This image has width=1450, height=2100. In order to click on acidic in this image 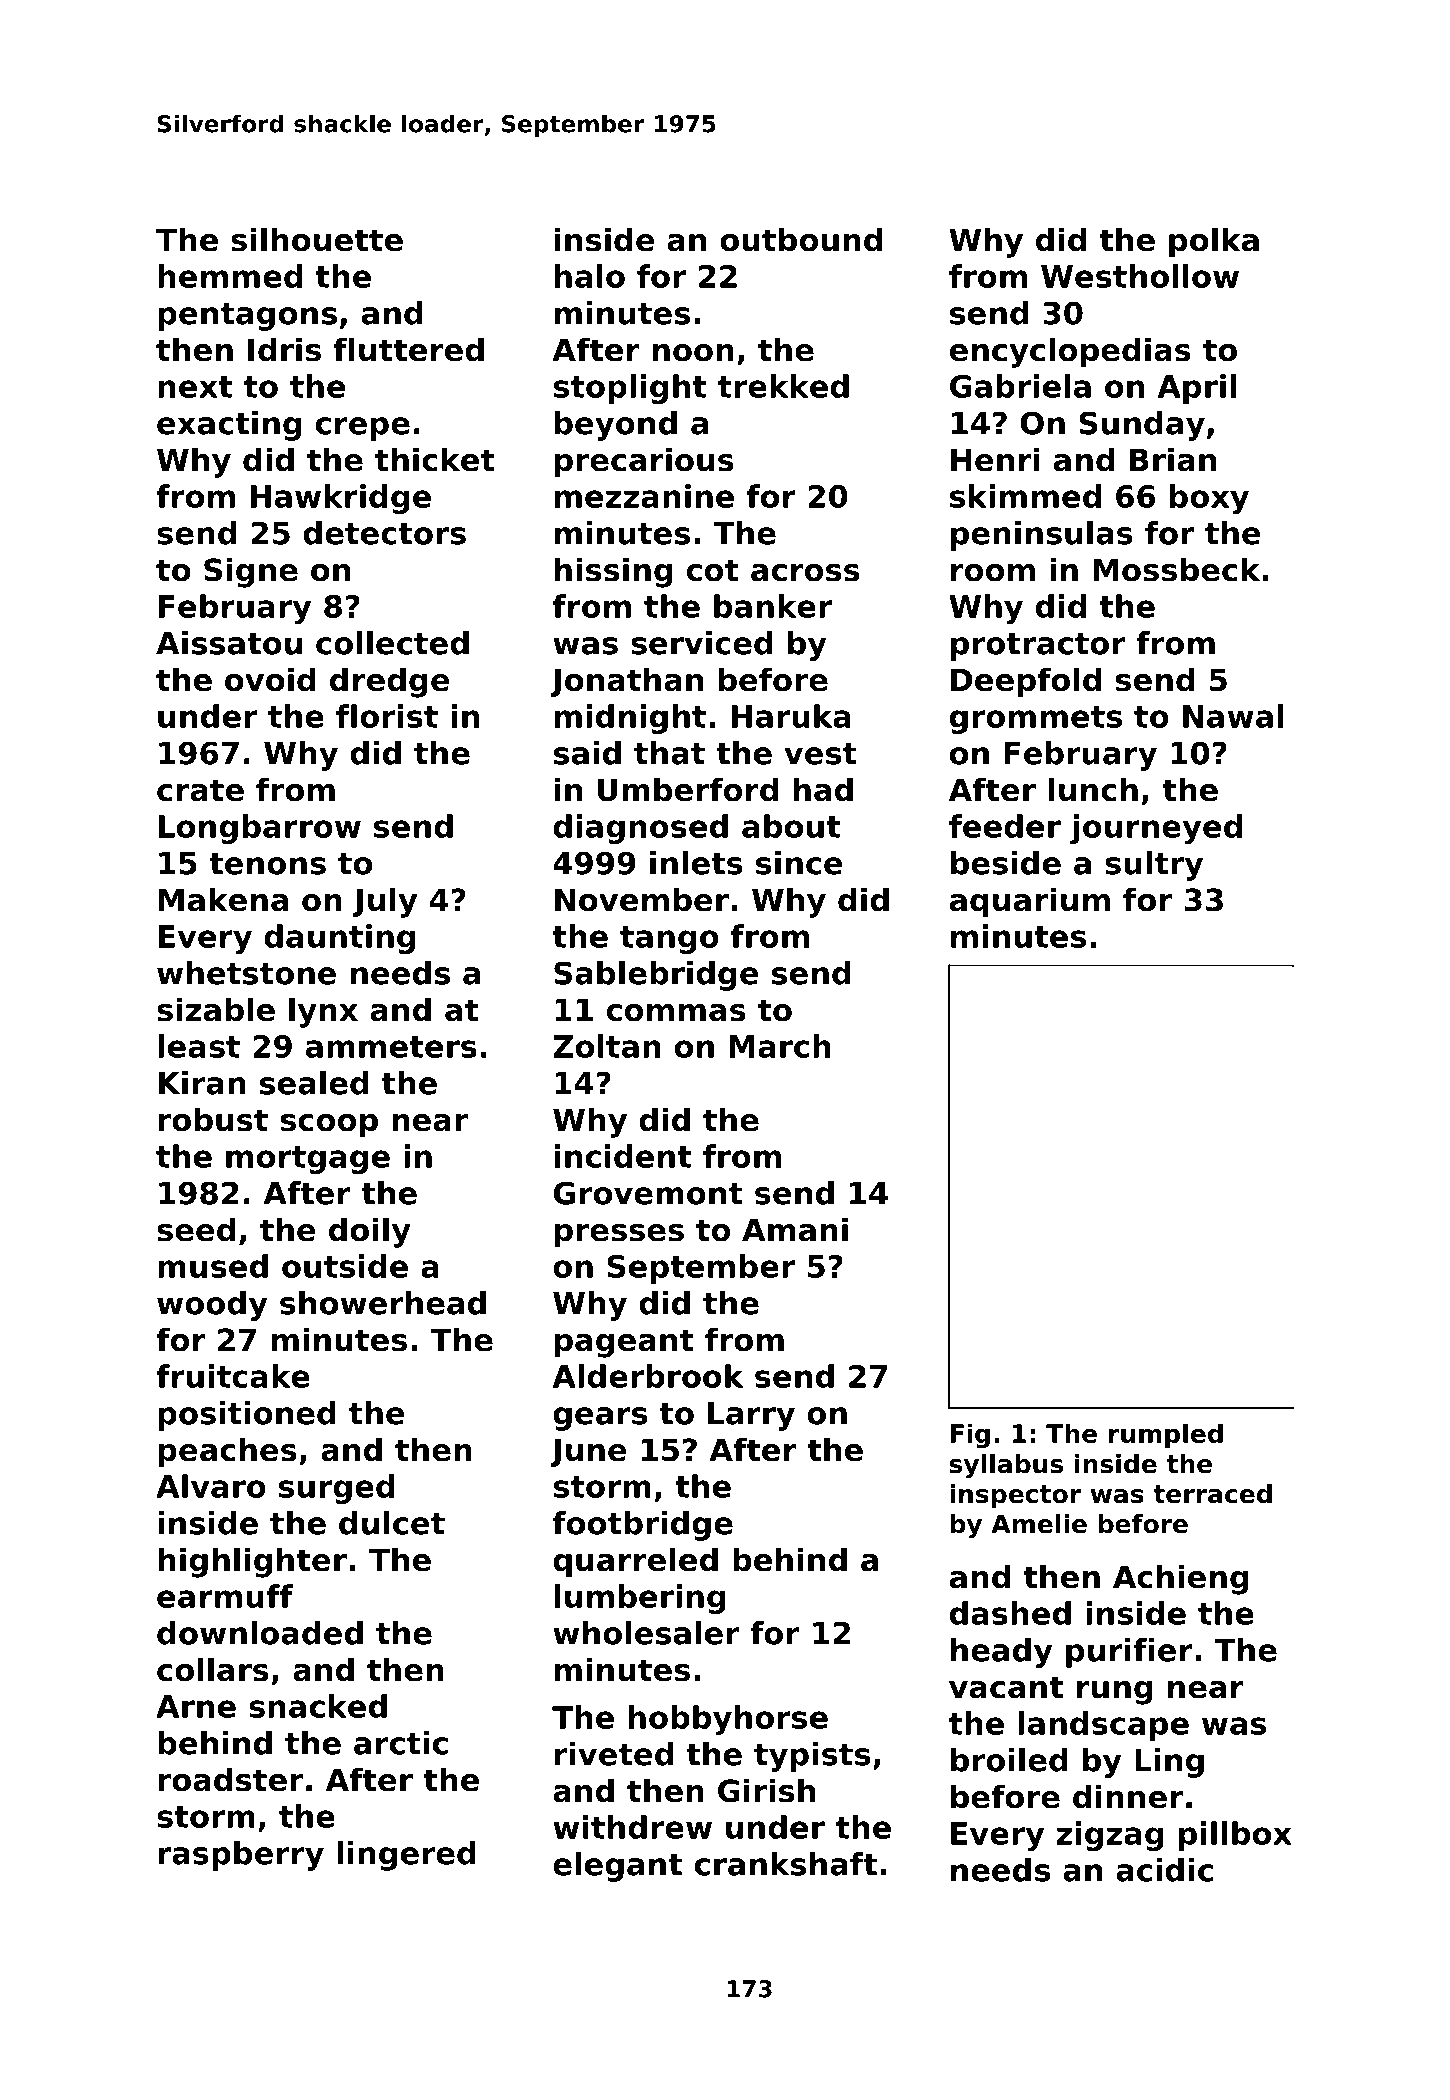, I will do `click(1164, 1870)`.
